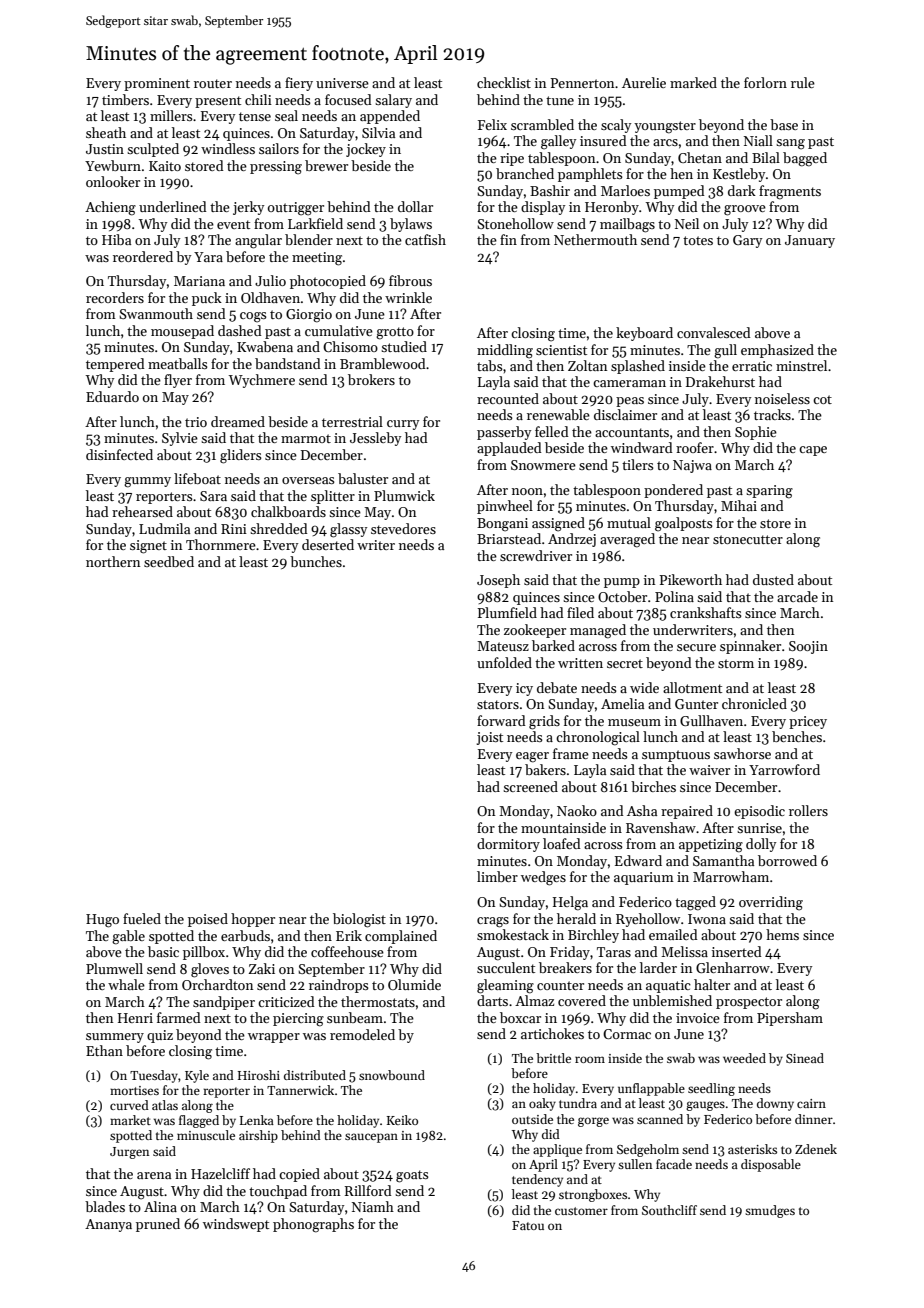 The width and height of the image is (924, 1308). What do you see at coordinates (822, 399) in the image?
I see `cot` at bounding box center [822, 399].
